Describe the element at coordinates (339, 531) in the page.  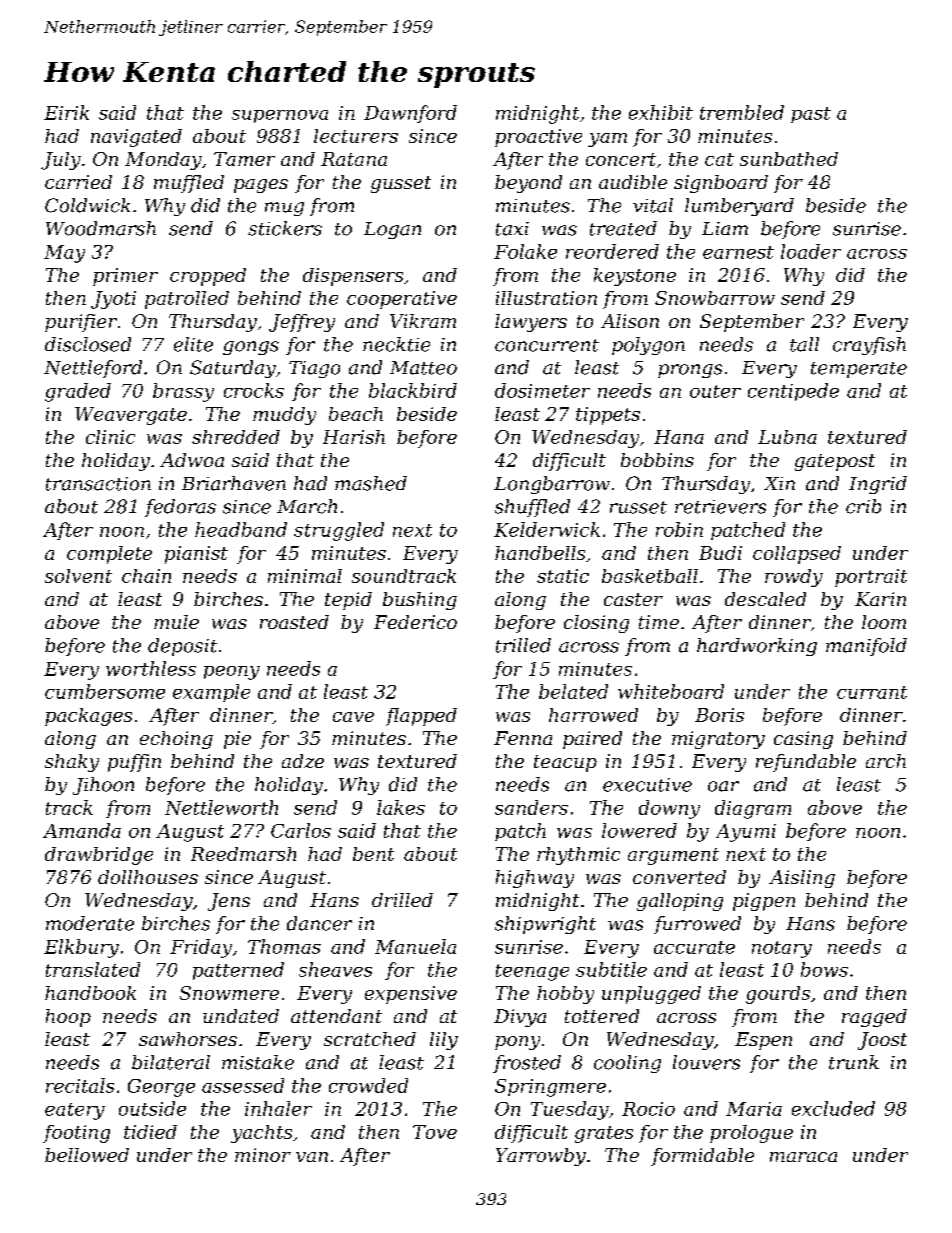
I see `struggled` at that location.
